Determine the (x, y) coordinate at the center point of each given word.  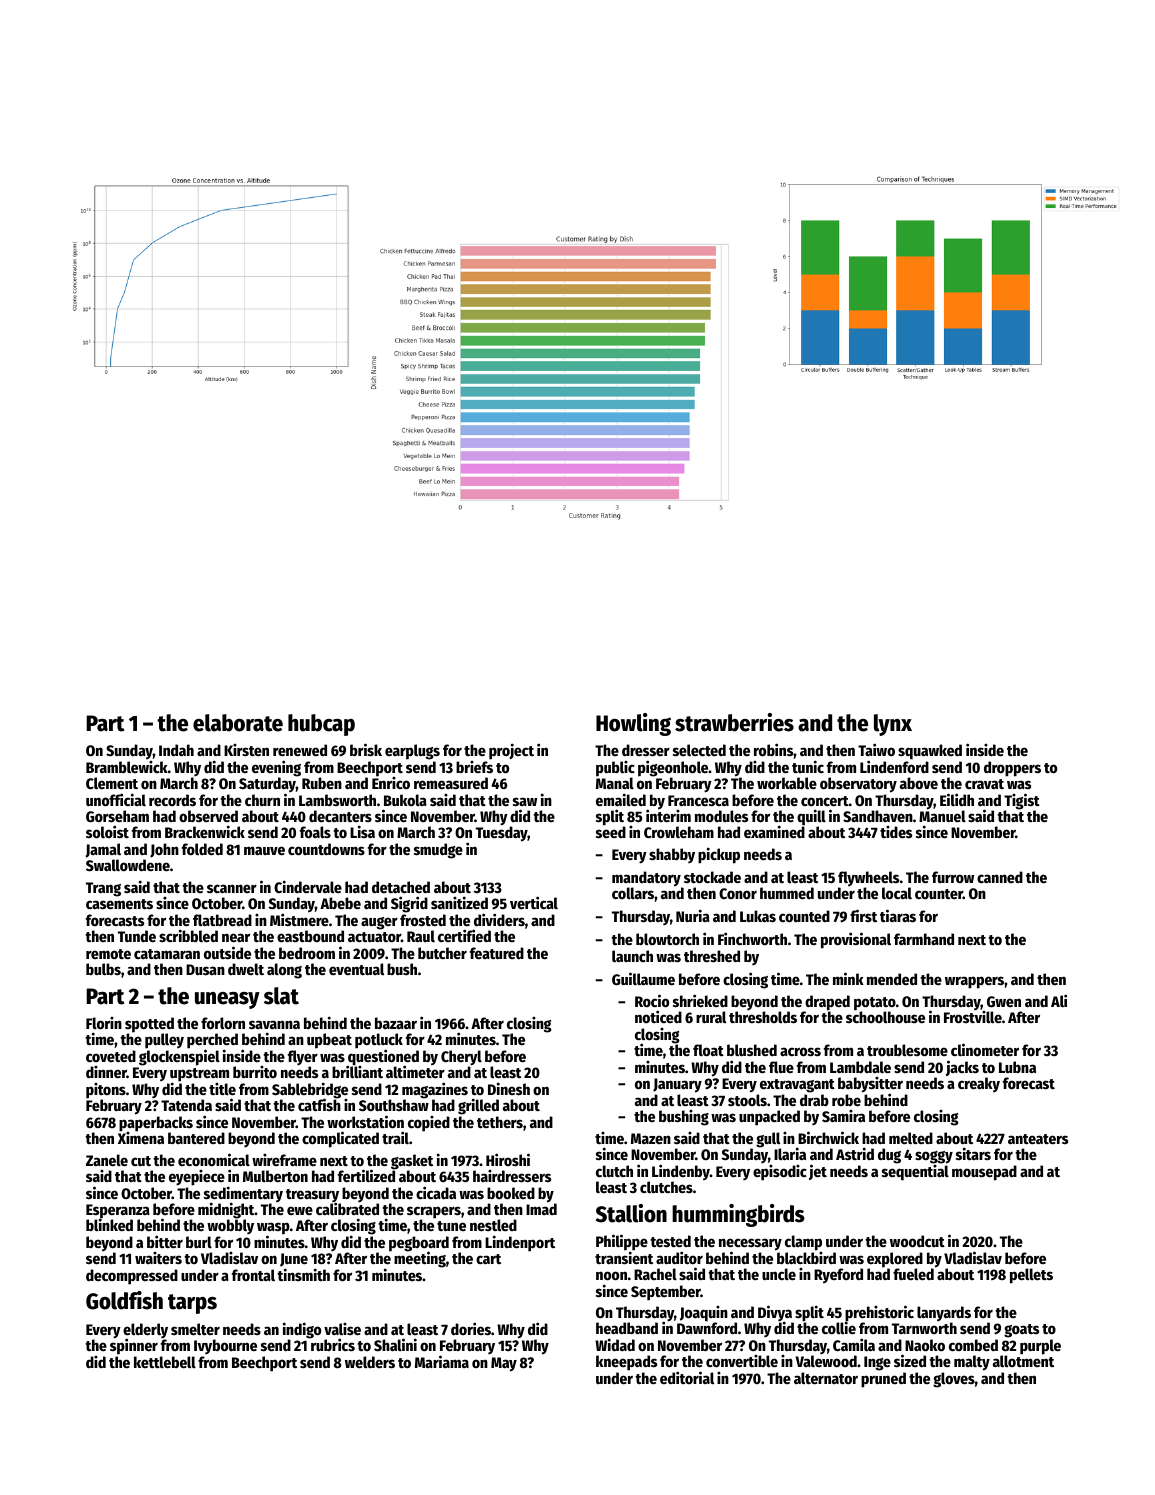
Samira (843, 1116)
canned (1000, 877)
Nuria (693, 915)
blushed (752, 1050)
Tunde (137, 936)
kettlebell (165, 1362)
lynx (893, 725)
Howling (633, 724)
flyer (303, 1058)
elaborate (238, 723)
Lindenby (681, 1172)
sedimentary (243, 1194)
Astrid (855, 1153)
